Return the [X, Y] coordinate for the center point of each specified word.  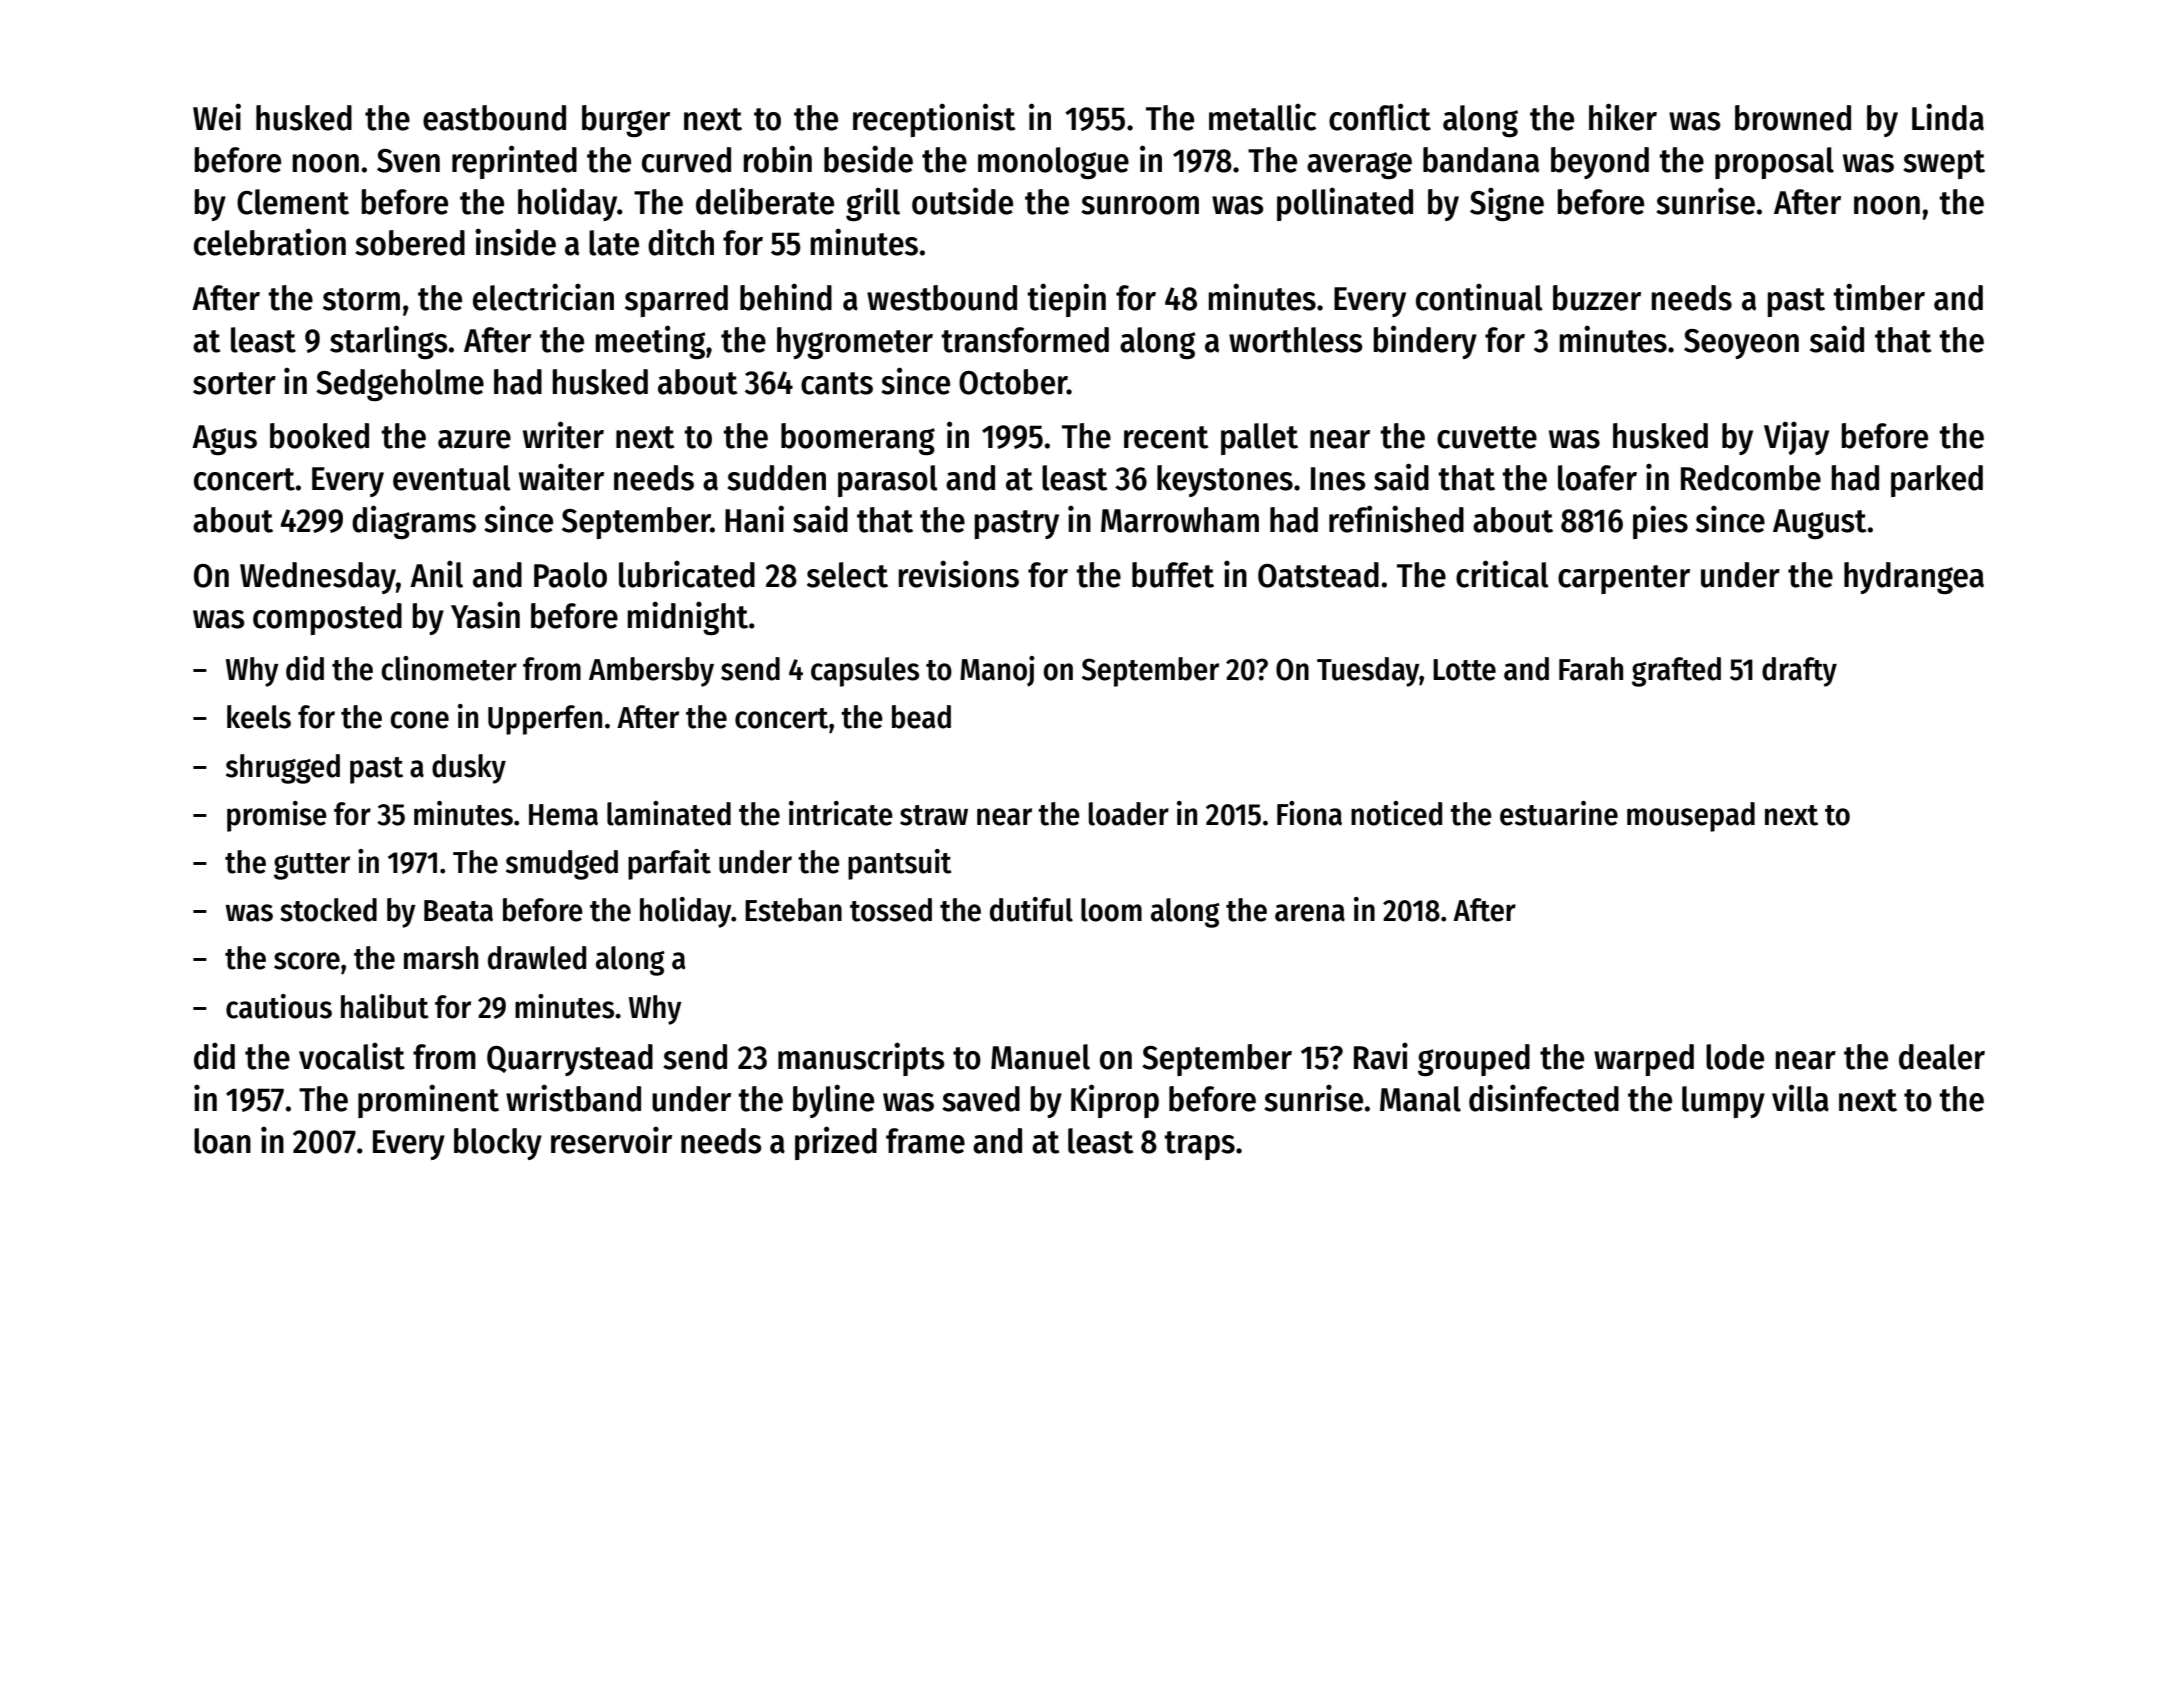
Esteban [793, 910]
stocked [328, 910]
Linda [1948, 117]
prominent [428, 1101]
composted [327, 619]
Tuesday [1368, 672]
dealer [1942, 1057]
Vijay [1796, 438]
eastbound [494, 118]
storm [361, 299]
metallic [1262, 117]
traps [1199, 1145]
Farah [1591, 669]
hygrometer [855, 343]
